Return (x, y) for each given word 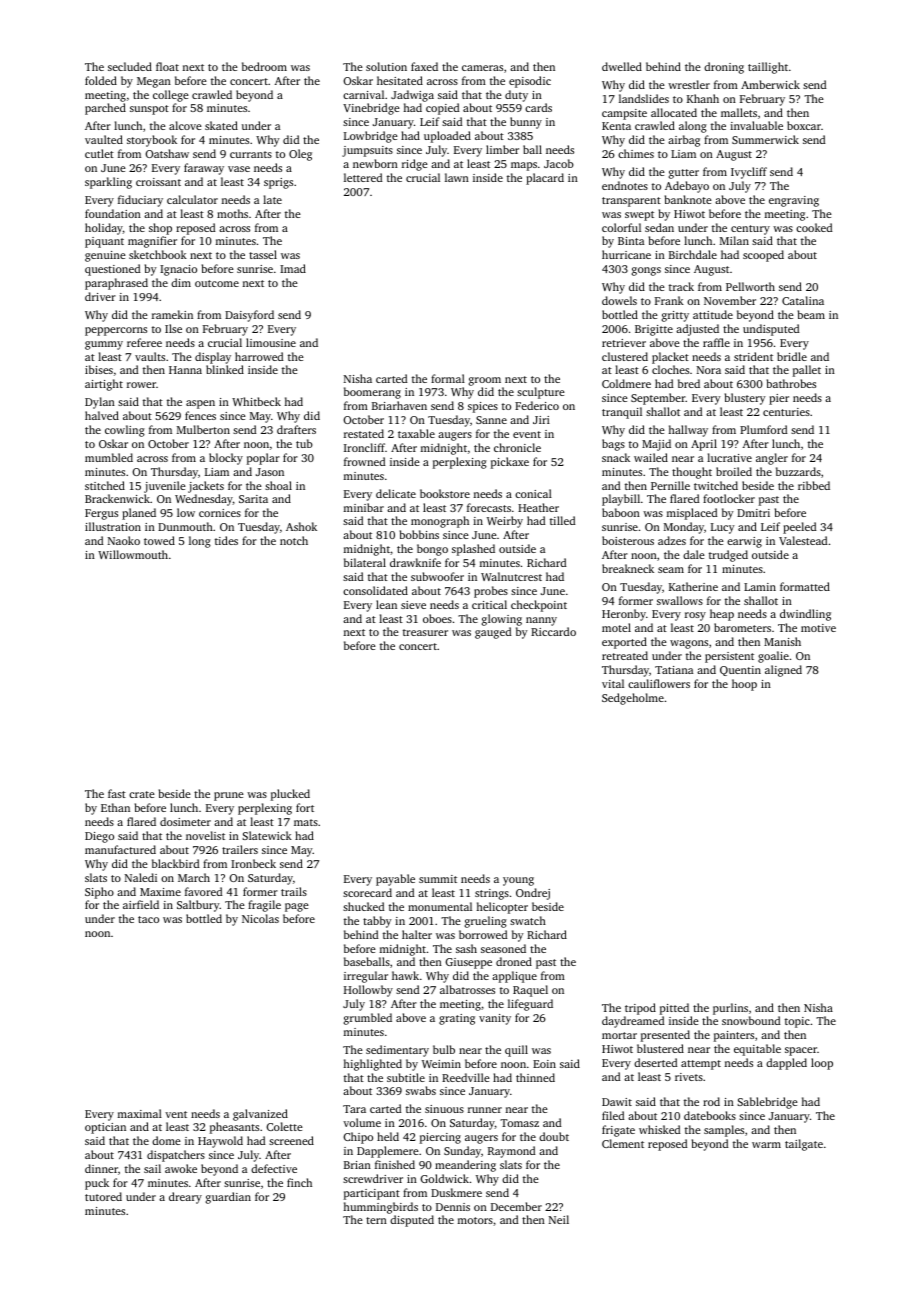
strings (492, 894)
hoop (744, 685)
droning (724, 68)
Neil (559, 1219)
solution (386, 66)
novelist (205, 835)
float (167, 66)
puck (97, 1184)
